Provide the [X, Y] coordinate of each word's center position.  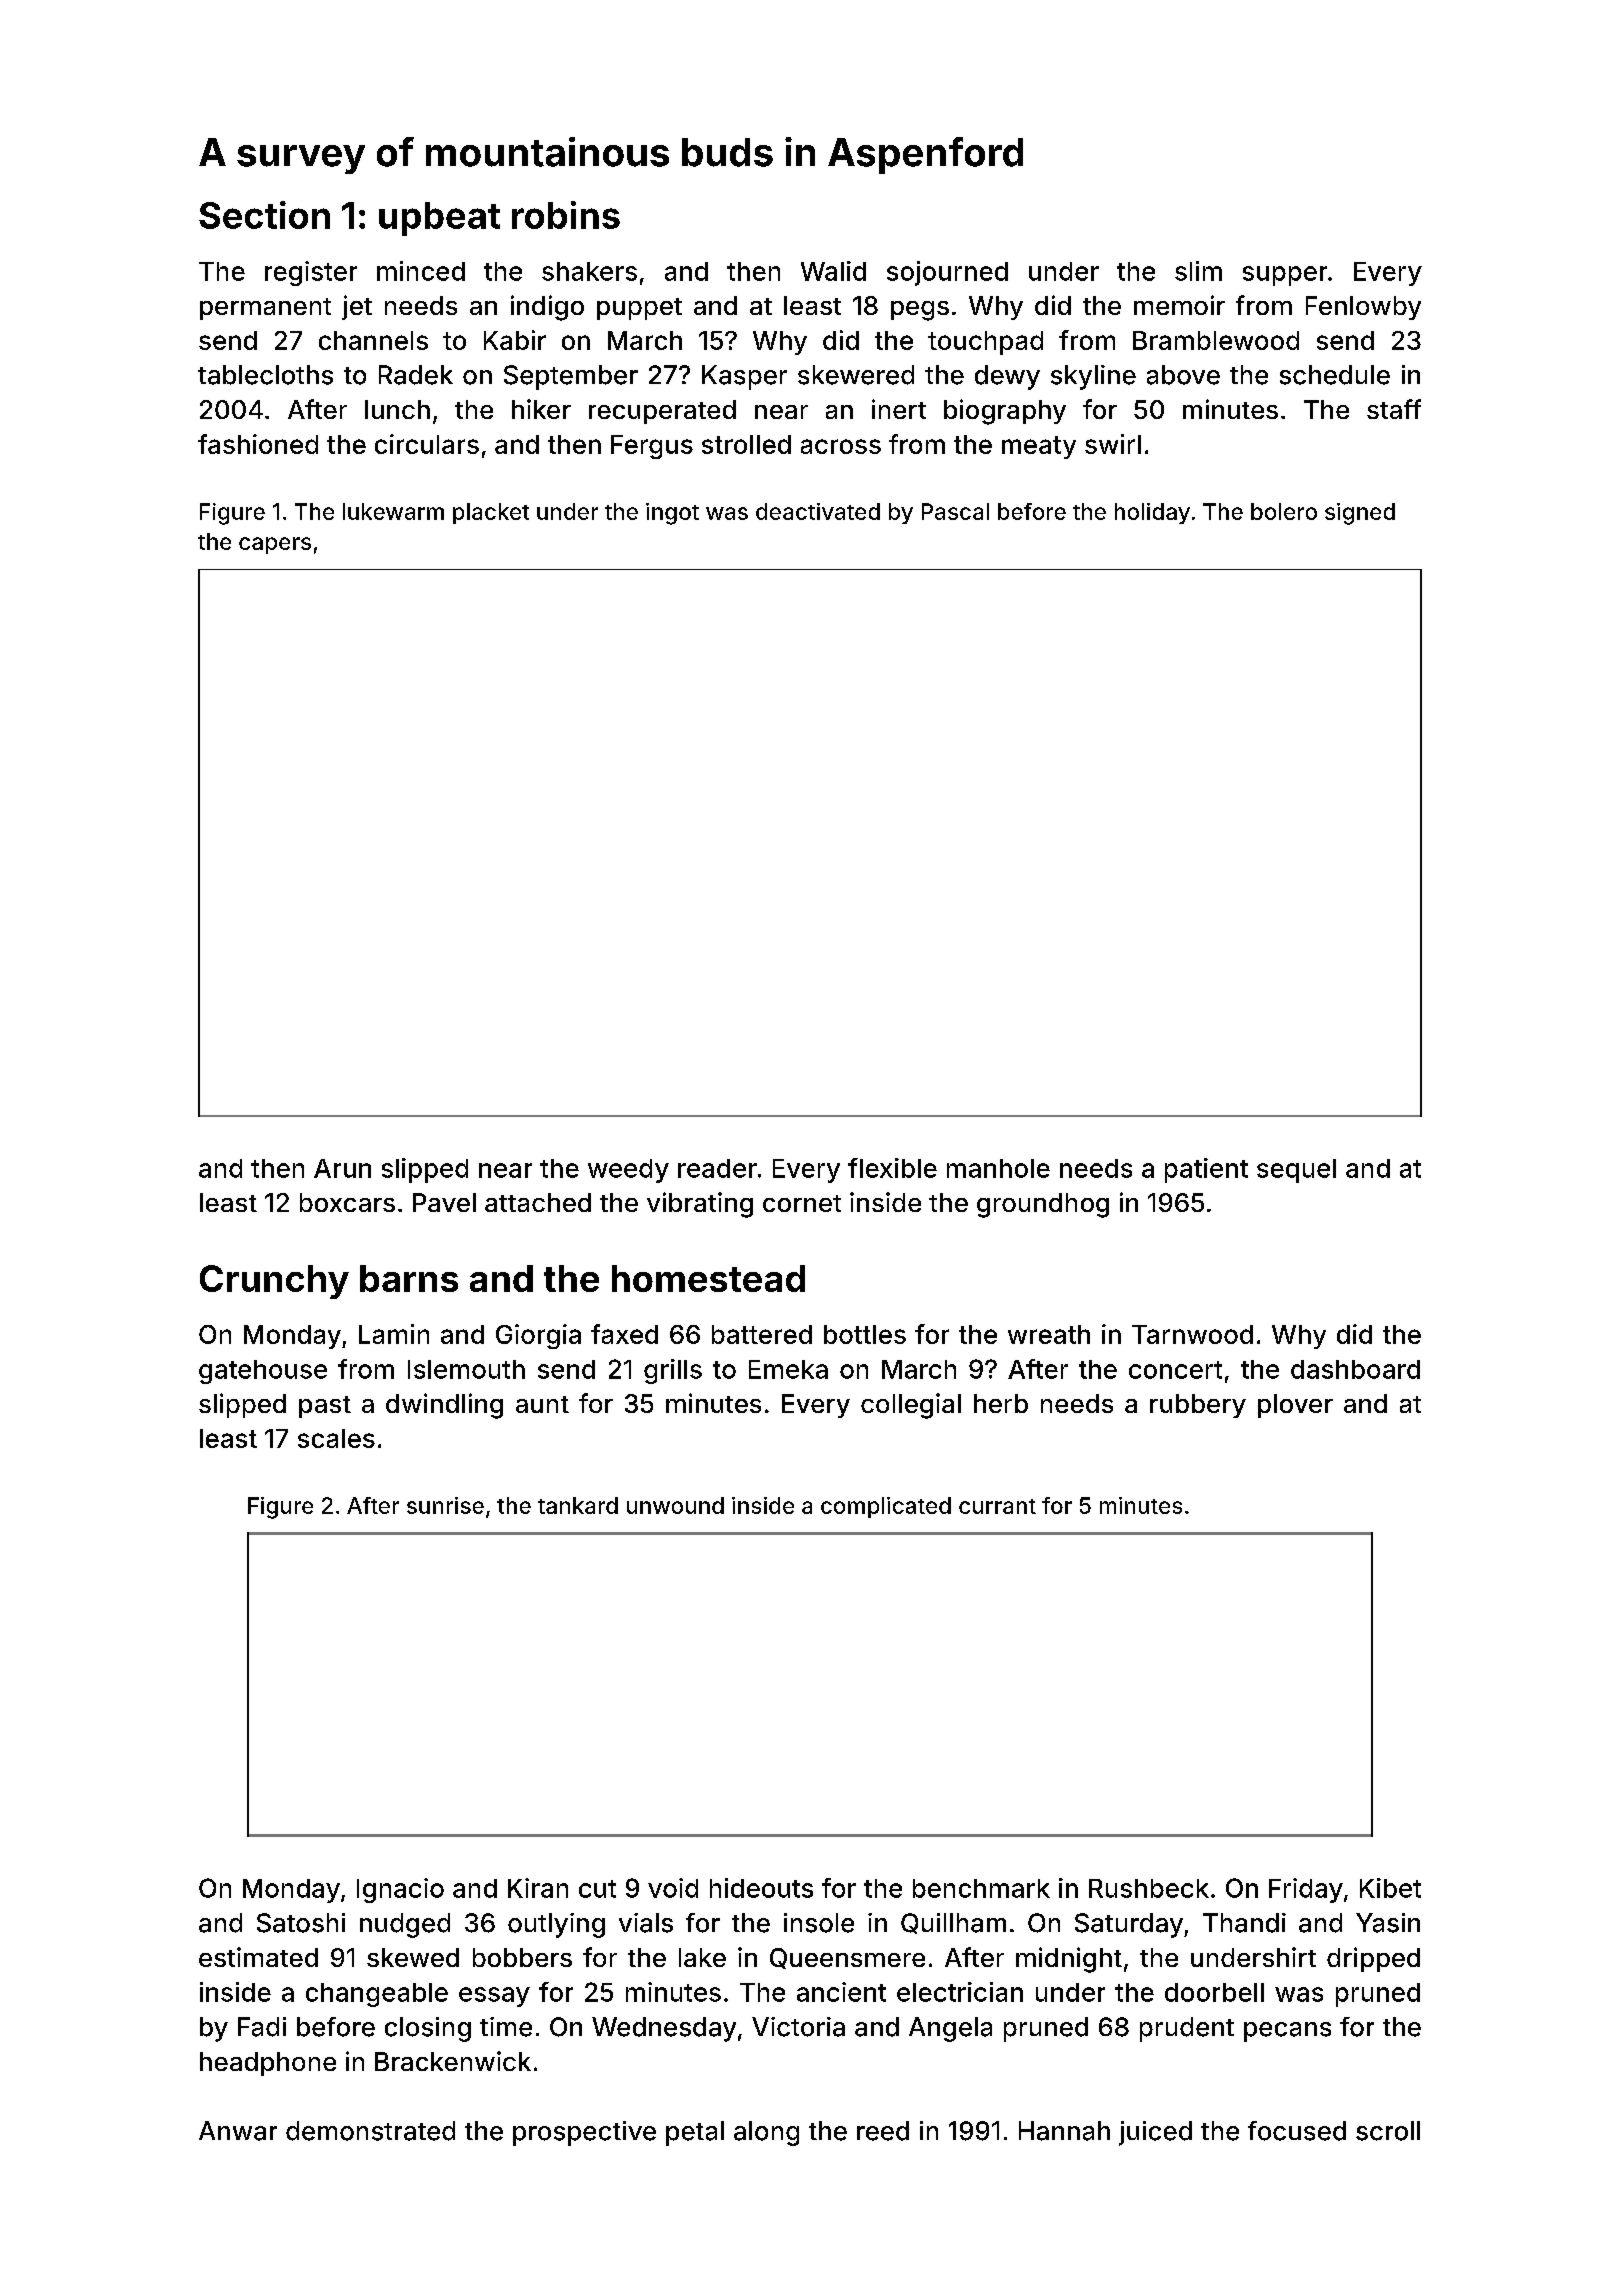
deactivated [818, 511]
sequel [1296, 1171]
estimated [258, 1957]
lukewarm [393, 511]
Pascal [955, 511]
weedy [628, 1171]
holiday [1152, 513]
